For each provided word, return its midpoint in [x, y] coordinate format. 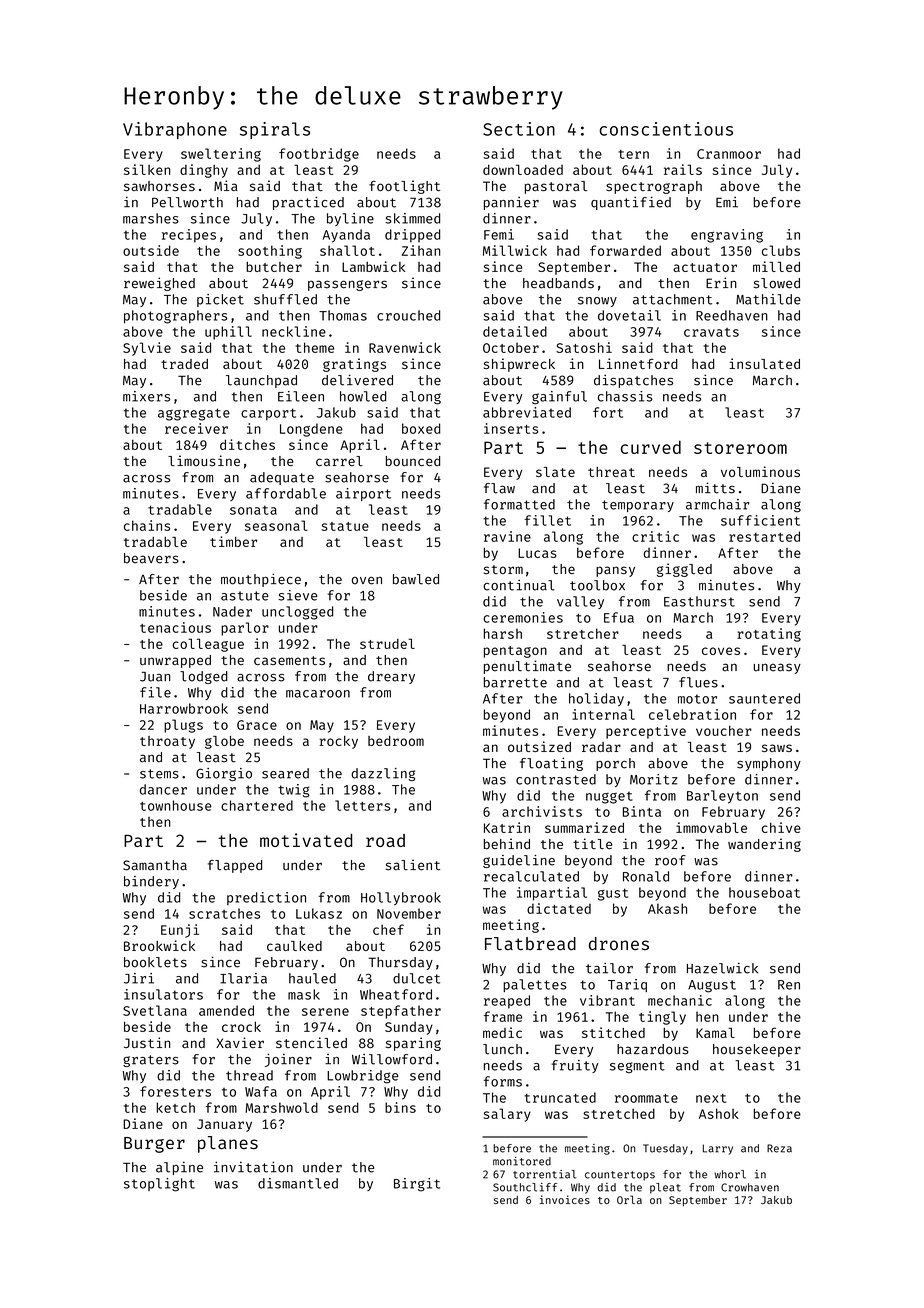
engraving [727, 236]
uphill [228, 333]
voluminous [760, 471]
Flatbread [530, 944]
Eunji [180, 931]
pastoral [556, 187]
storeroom [740, 448]
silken [147, 169]
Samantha [155, 865]
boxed [421, 428]
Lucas [537, 553]
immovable [711, 827]
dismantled [298, 1183]
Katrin [507, 827]
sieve [297, 595]
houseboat [764, 892]
